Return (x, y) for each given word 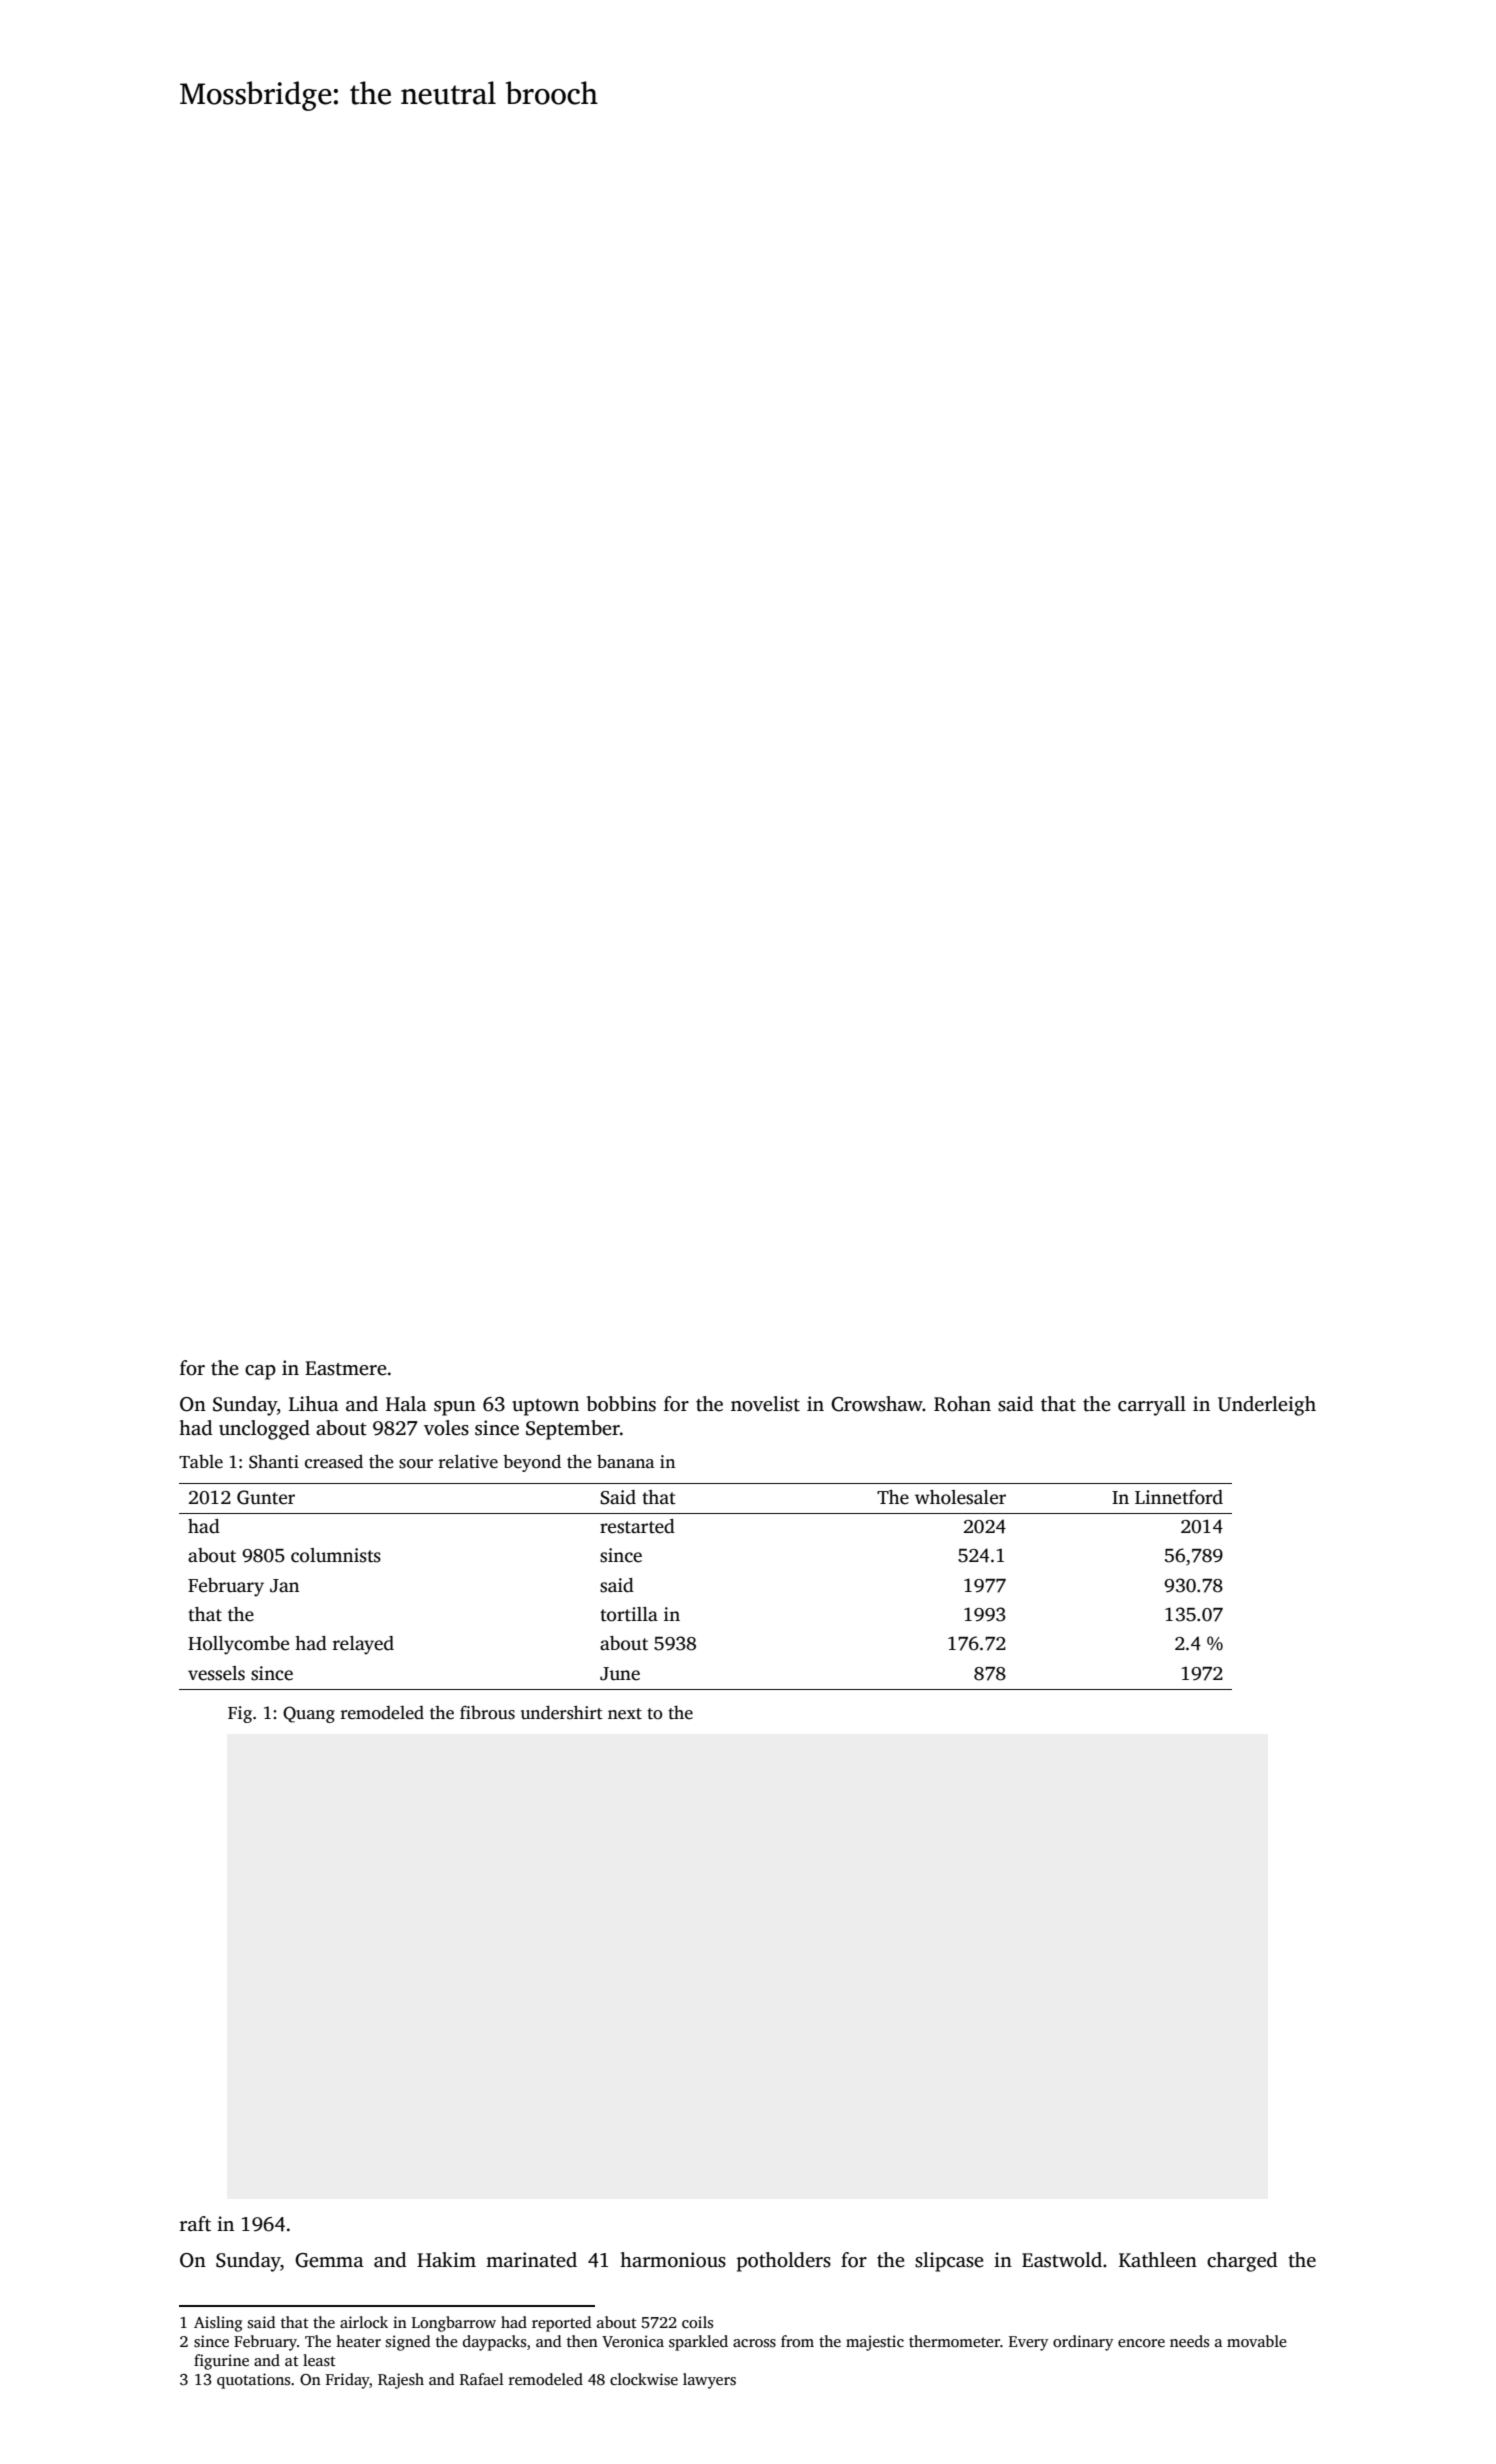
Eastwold (1062, 2260)
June (620, 1674)
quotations (253, 2381)
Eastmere (346, 1368)
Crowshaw (877, 1404)
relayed (363, 1645)
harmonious (673, 2260)
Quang (309, 1714)
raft (195, 2224)
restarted (637, 1526)
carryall (1152, 1406)
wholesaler (960, 1497)
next (625, 1714)
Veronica (633, 2341)
